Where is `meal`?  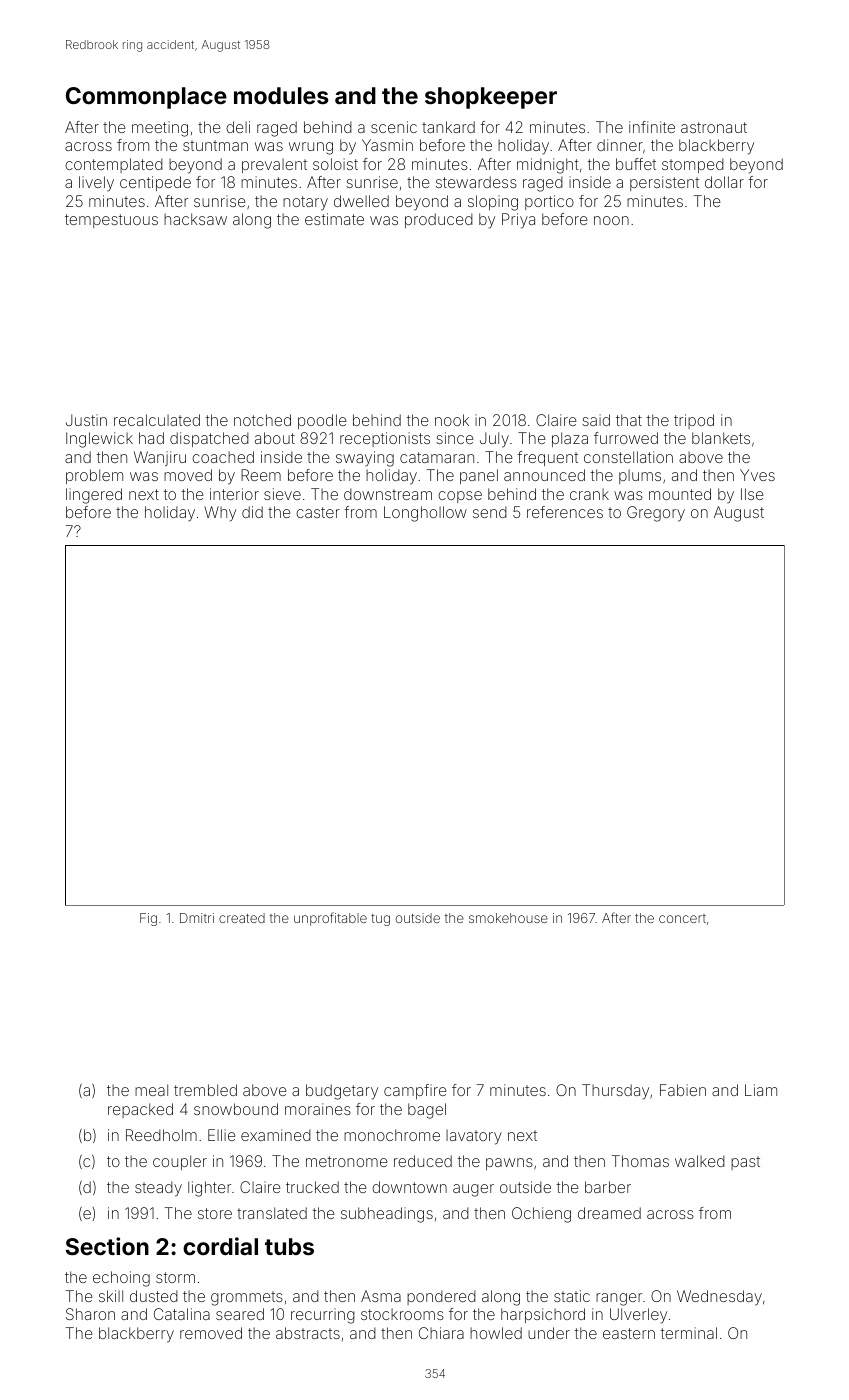
meal is located at coordinates (151, 1090).
